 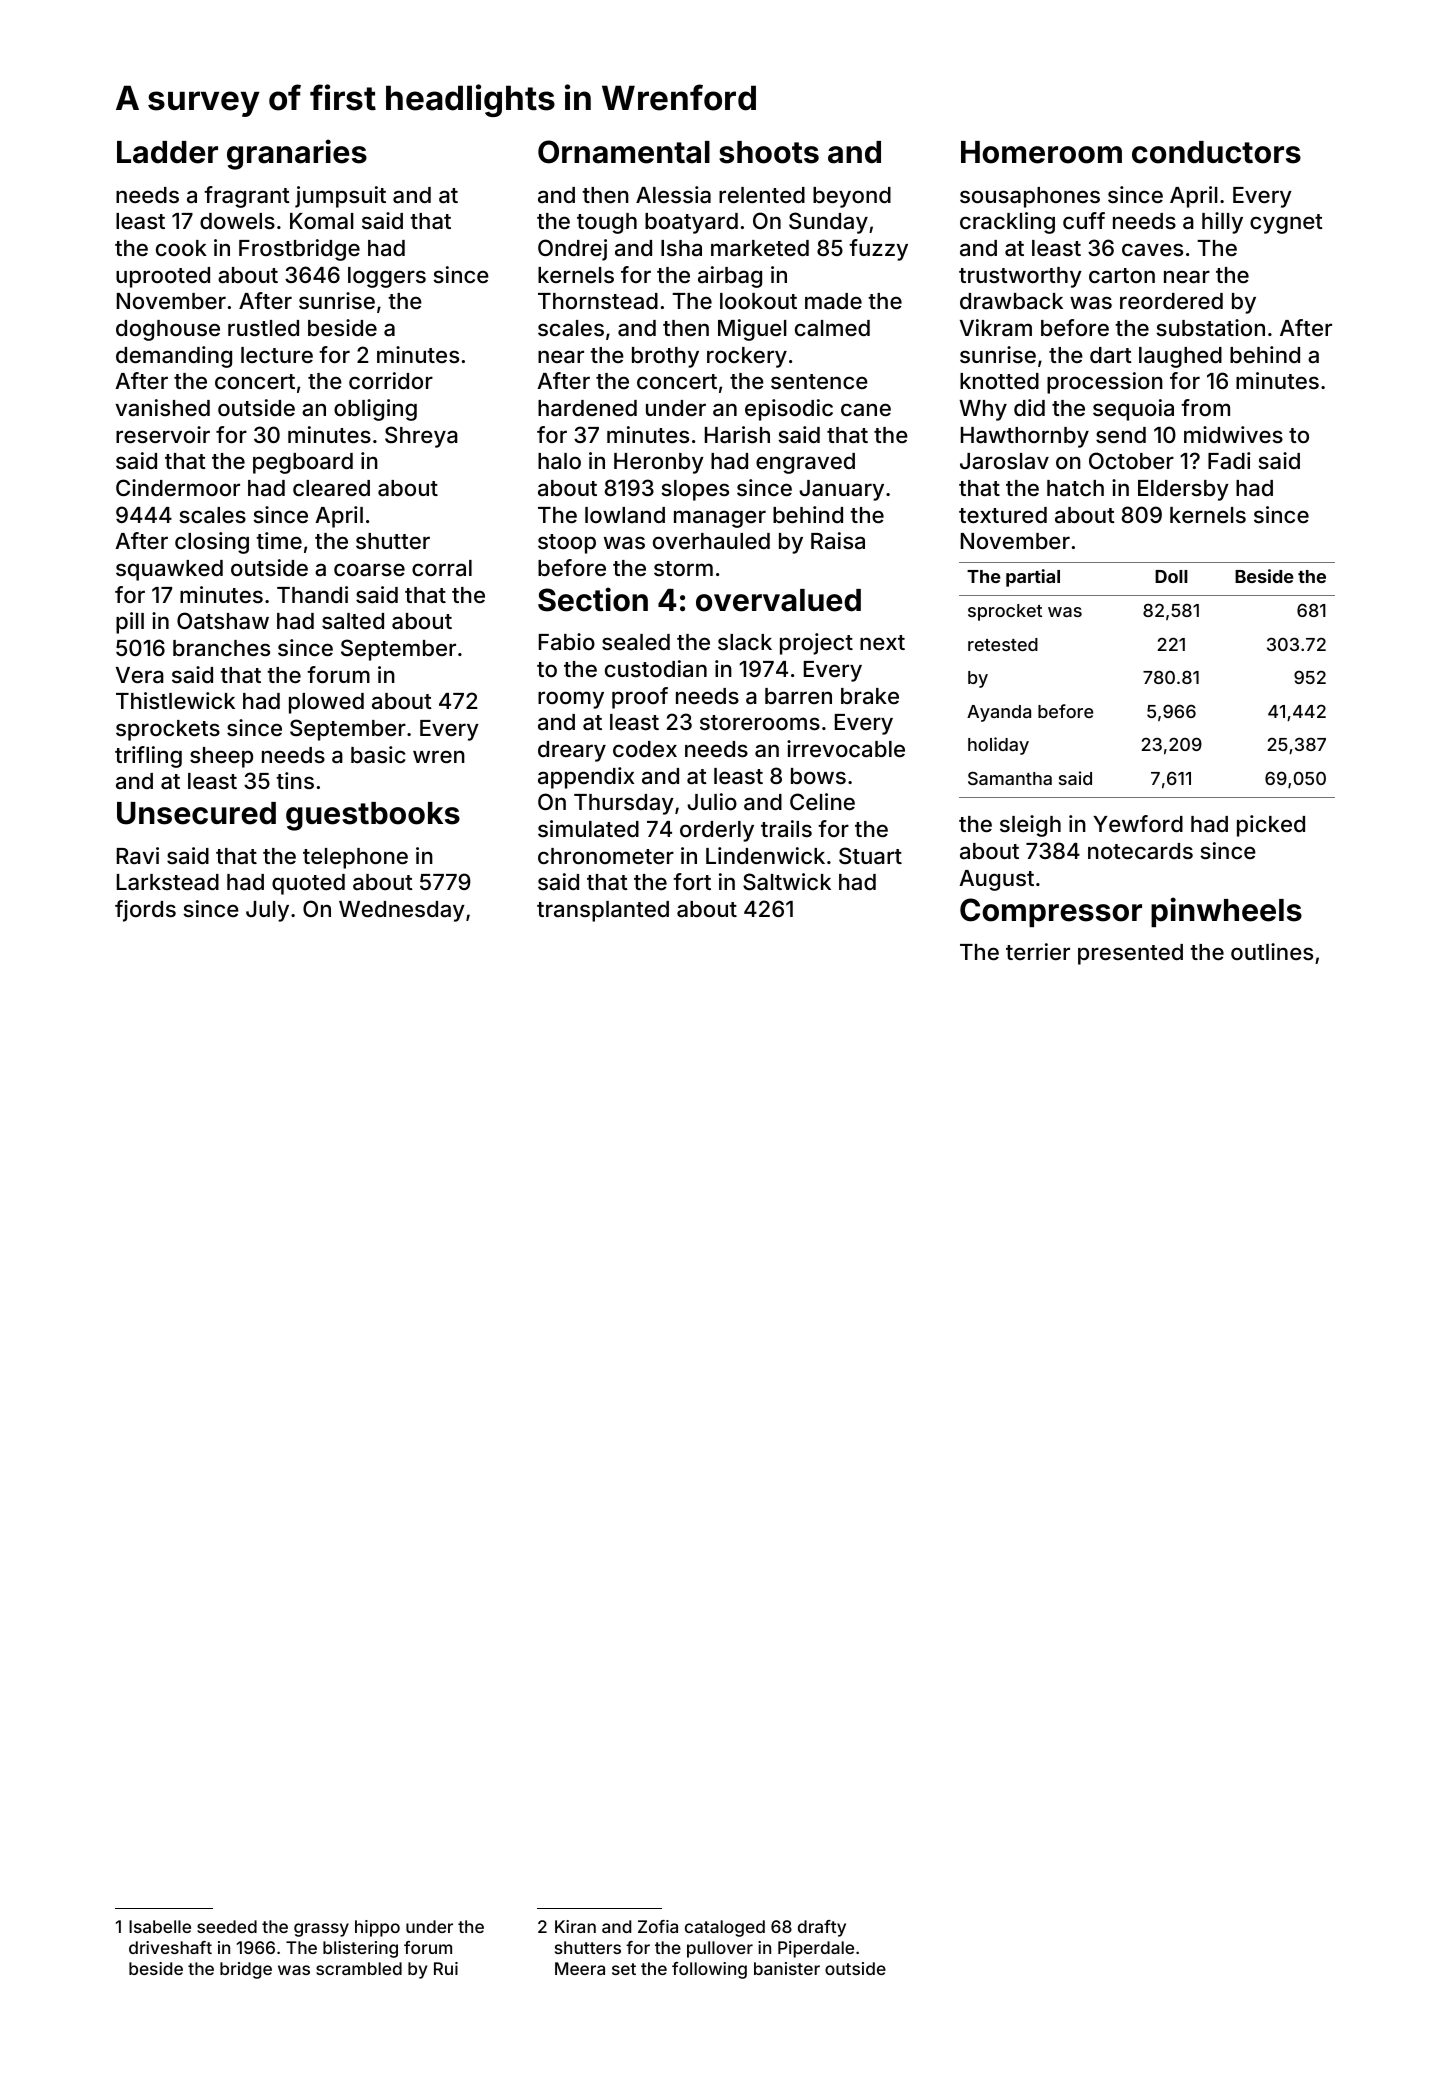 What do you see at coordinates (769, 152) in the document?
I see `shoots` at bounding box center [769, 152].
